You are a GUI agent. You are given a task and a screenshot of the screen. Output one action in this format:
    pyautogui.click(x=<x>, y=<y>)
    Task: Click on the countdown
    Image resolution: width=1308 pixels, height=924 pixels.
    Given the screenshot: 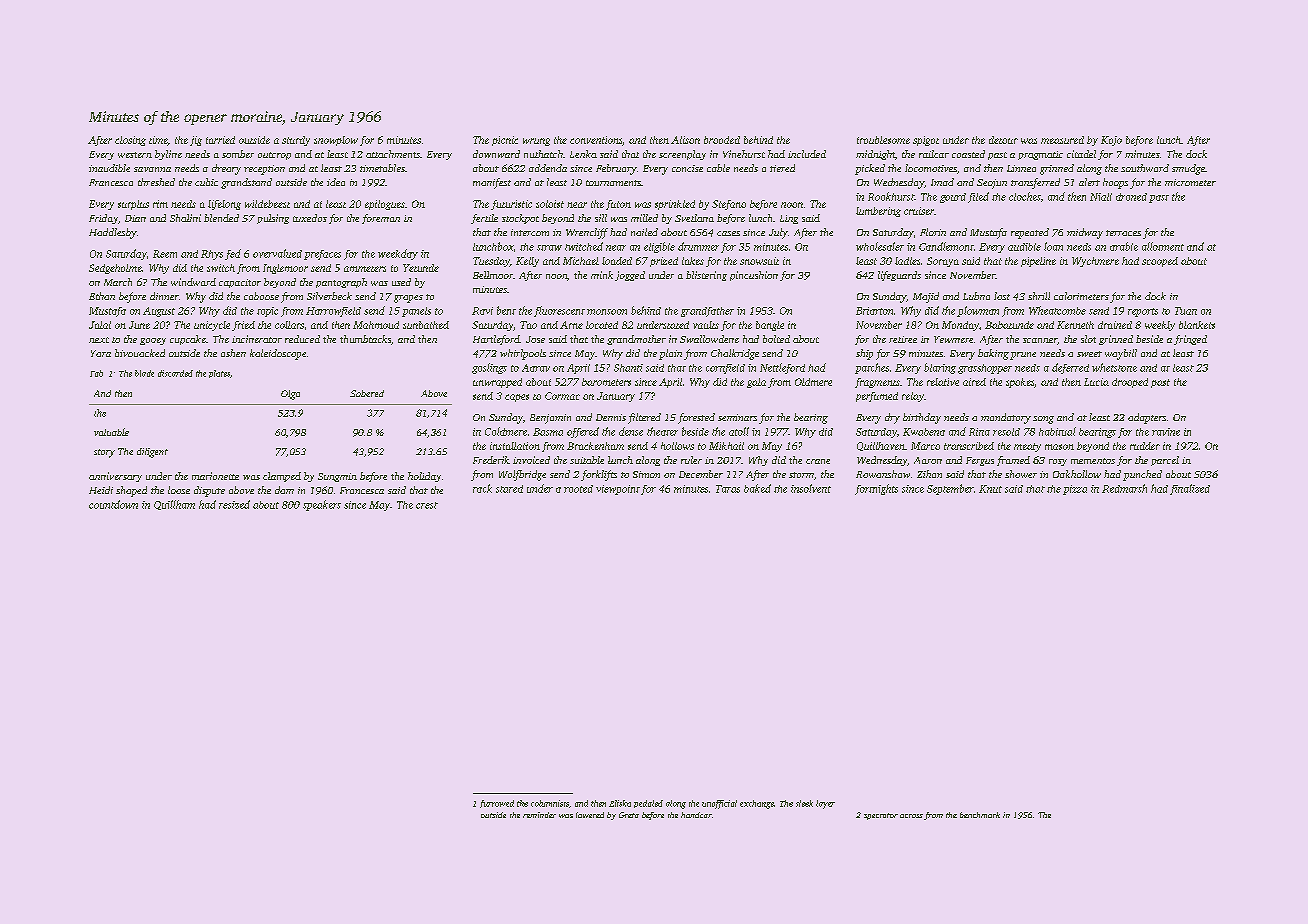 What is the action you would take?
    pyautogui.click(x=113, y=504)
